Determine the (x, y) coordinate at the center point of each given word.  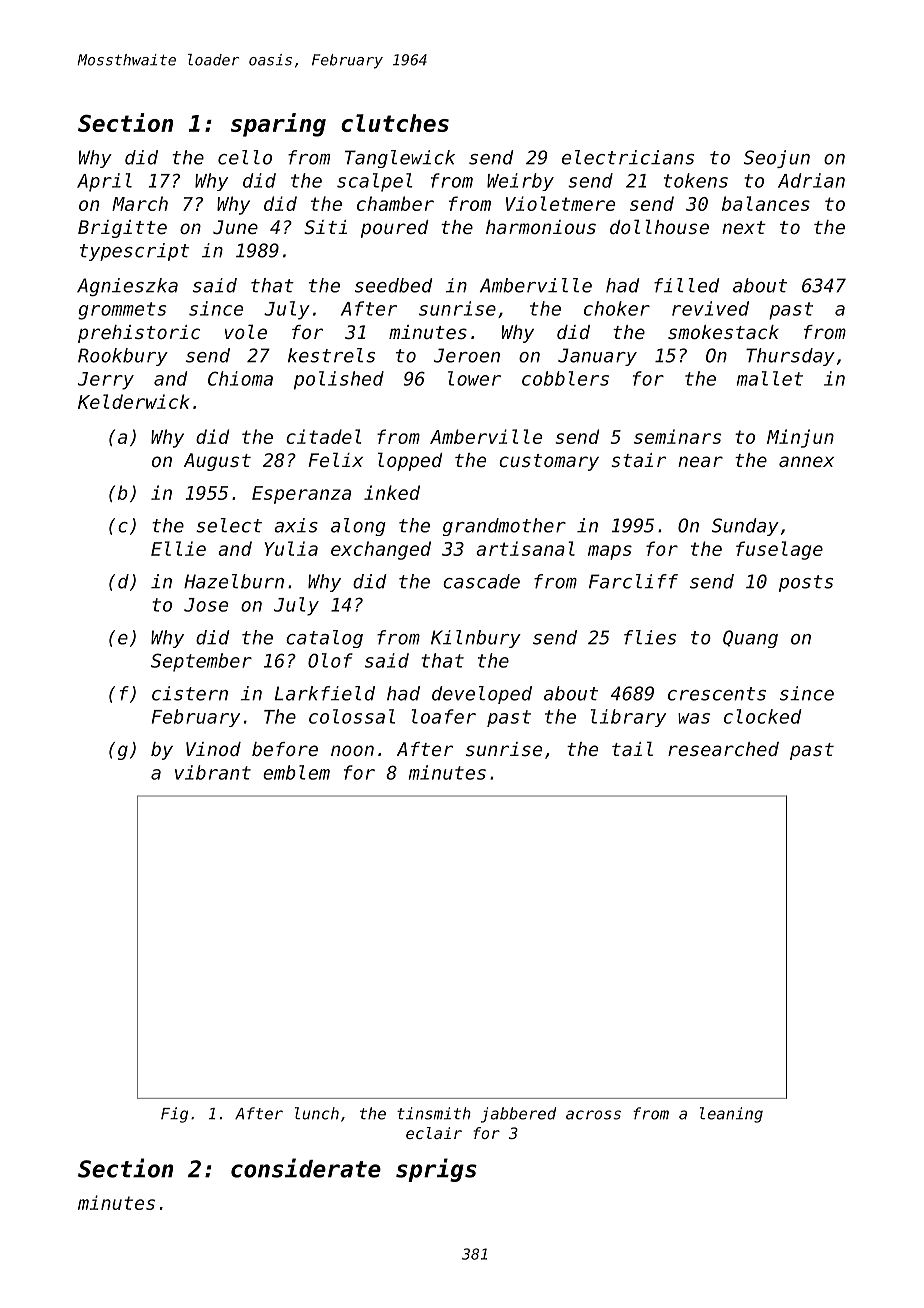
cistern (190, 693)
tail (632, 748)
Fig (174, 1115)
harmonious (541, 227)
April (104, 182)
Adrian (811, 180)
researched (723, 749)
